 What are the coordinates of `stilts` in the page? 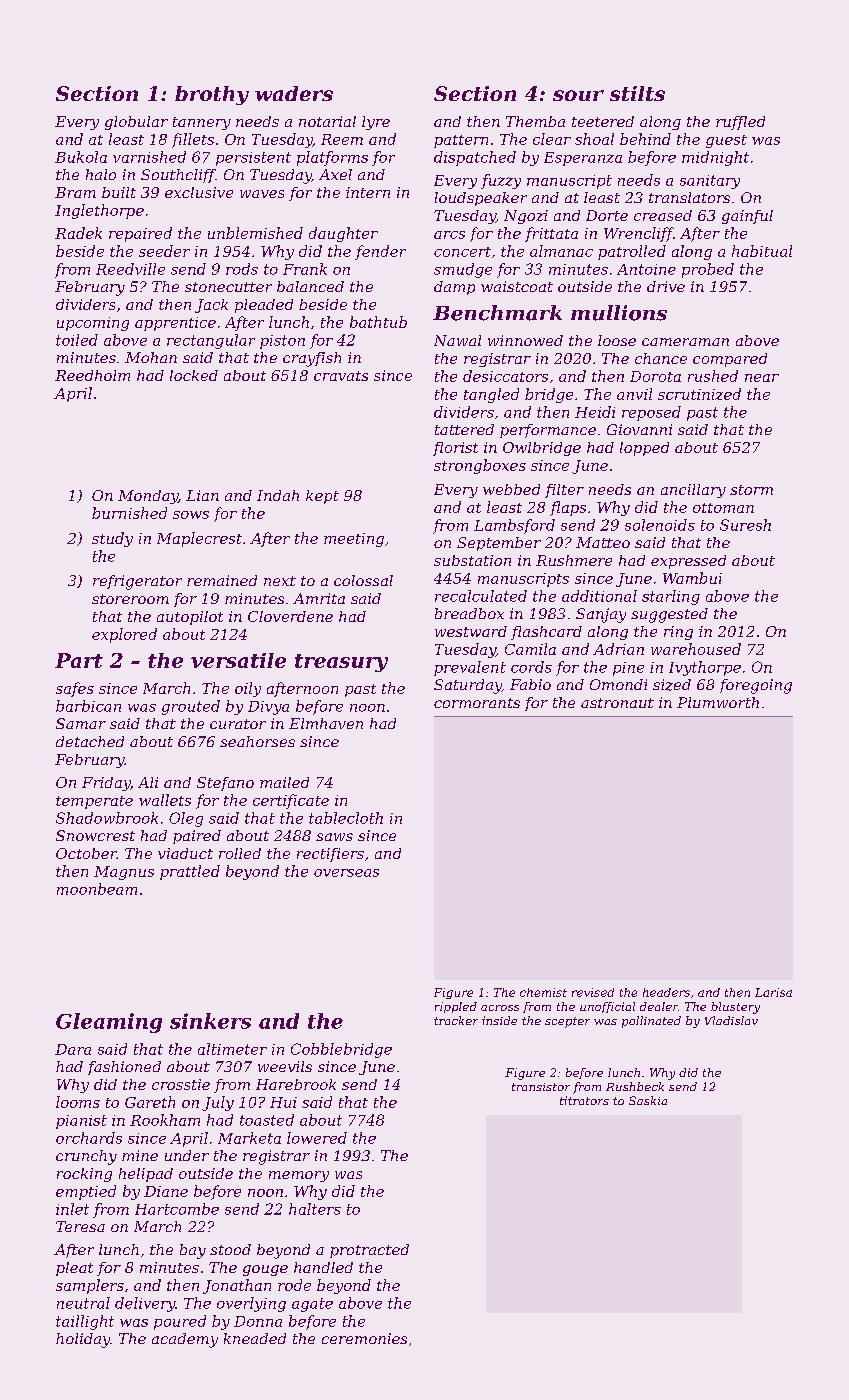 It's located at (637, 93).
